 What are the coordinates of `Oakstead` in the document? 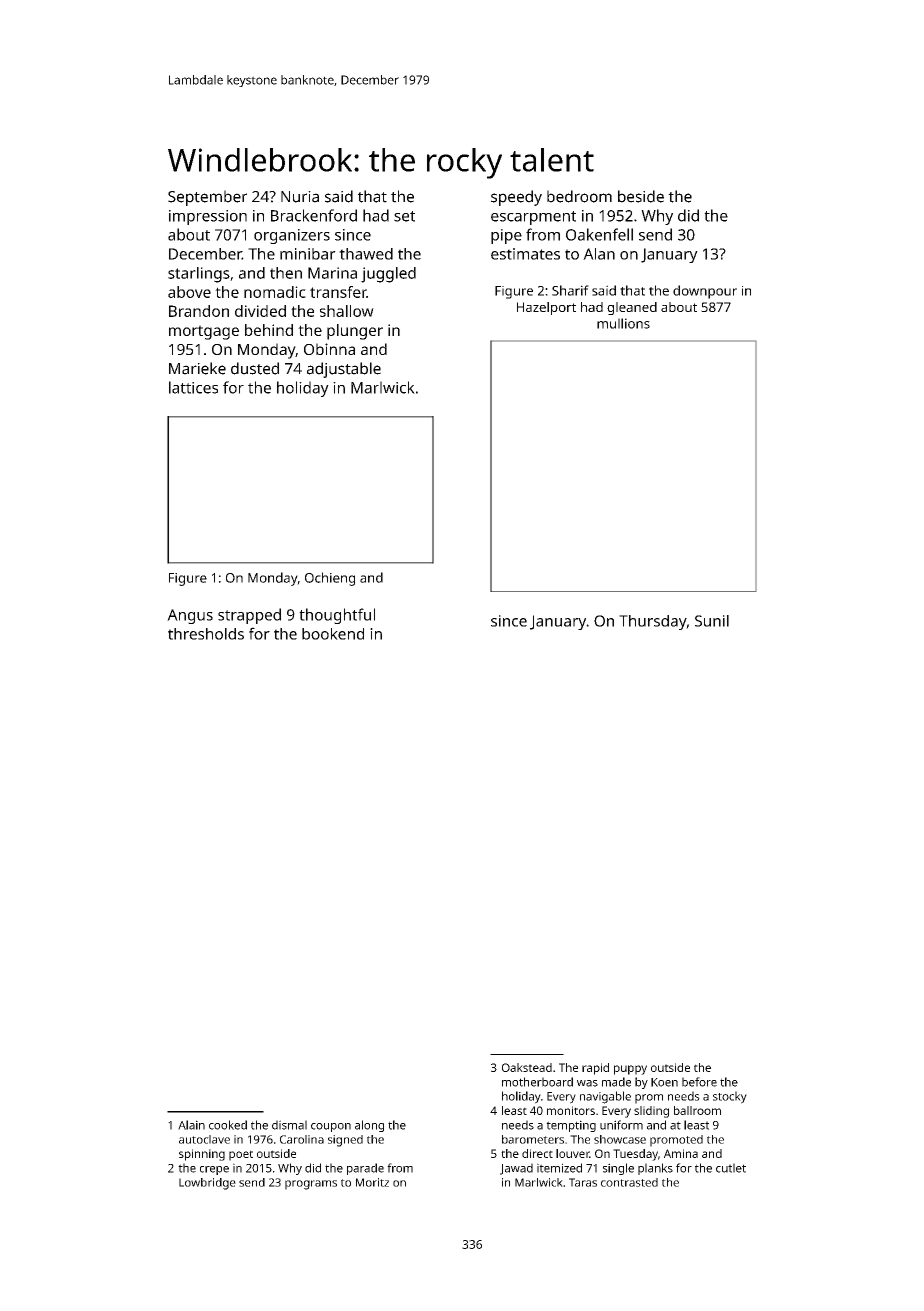 It's located at (527, 1067).
